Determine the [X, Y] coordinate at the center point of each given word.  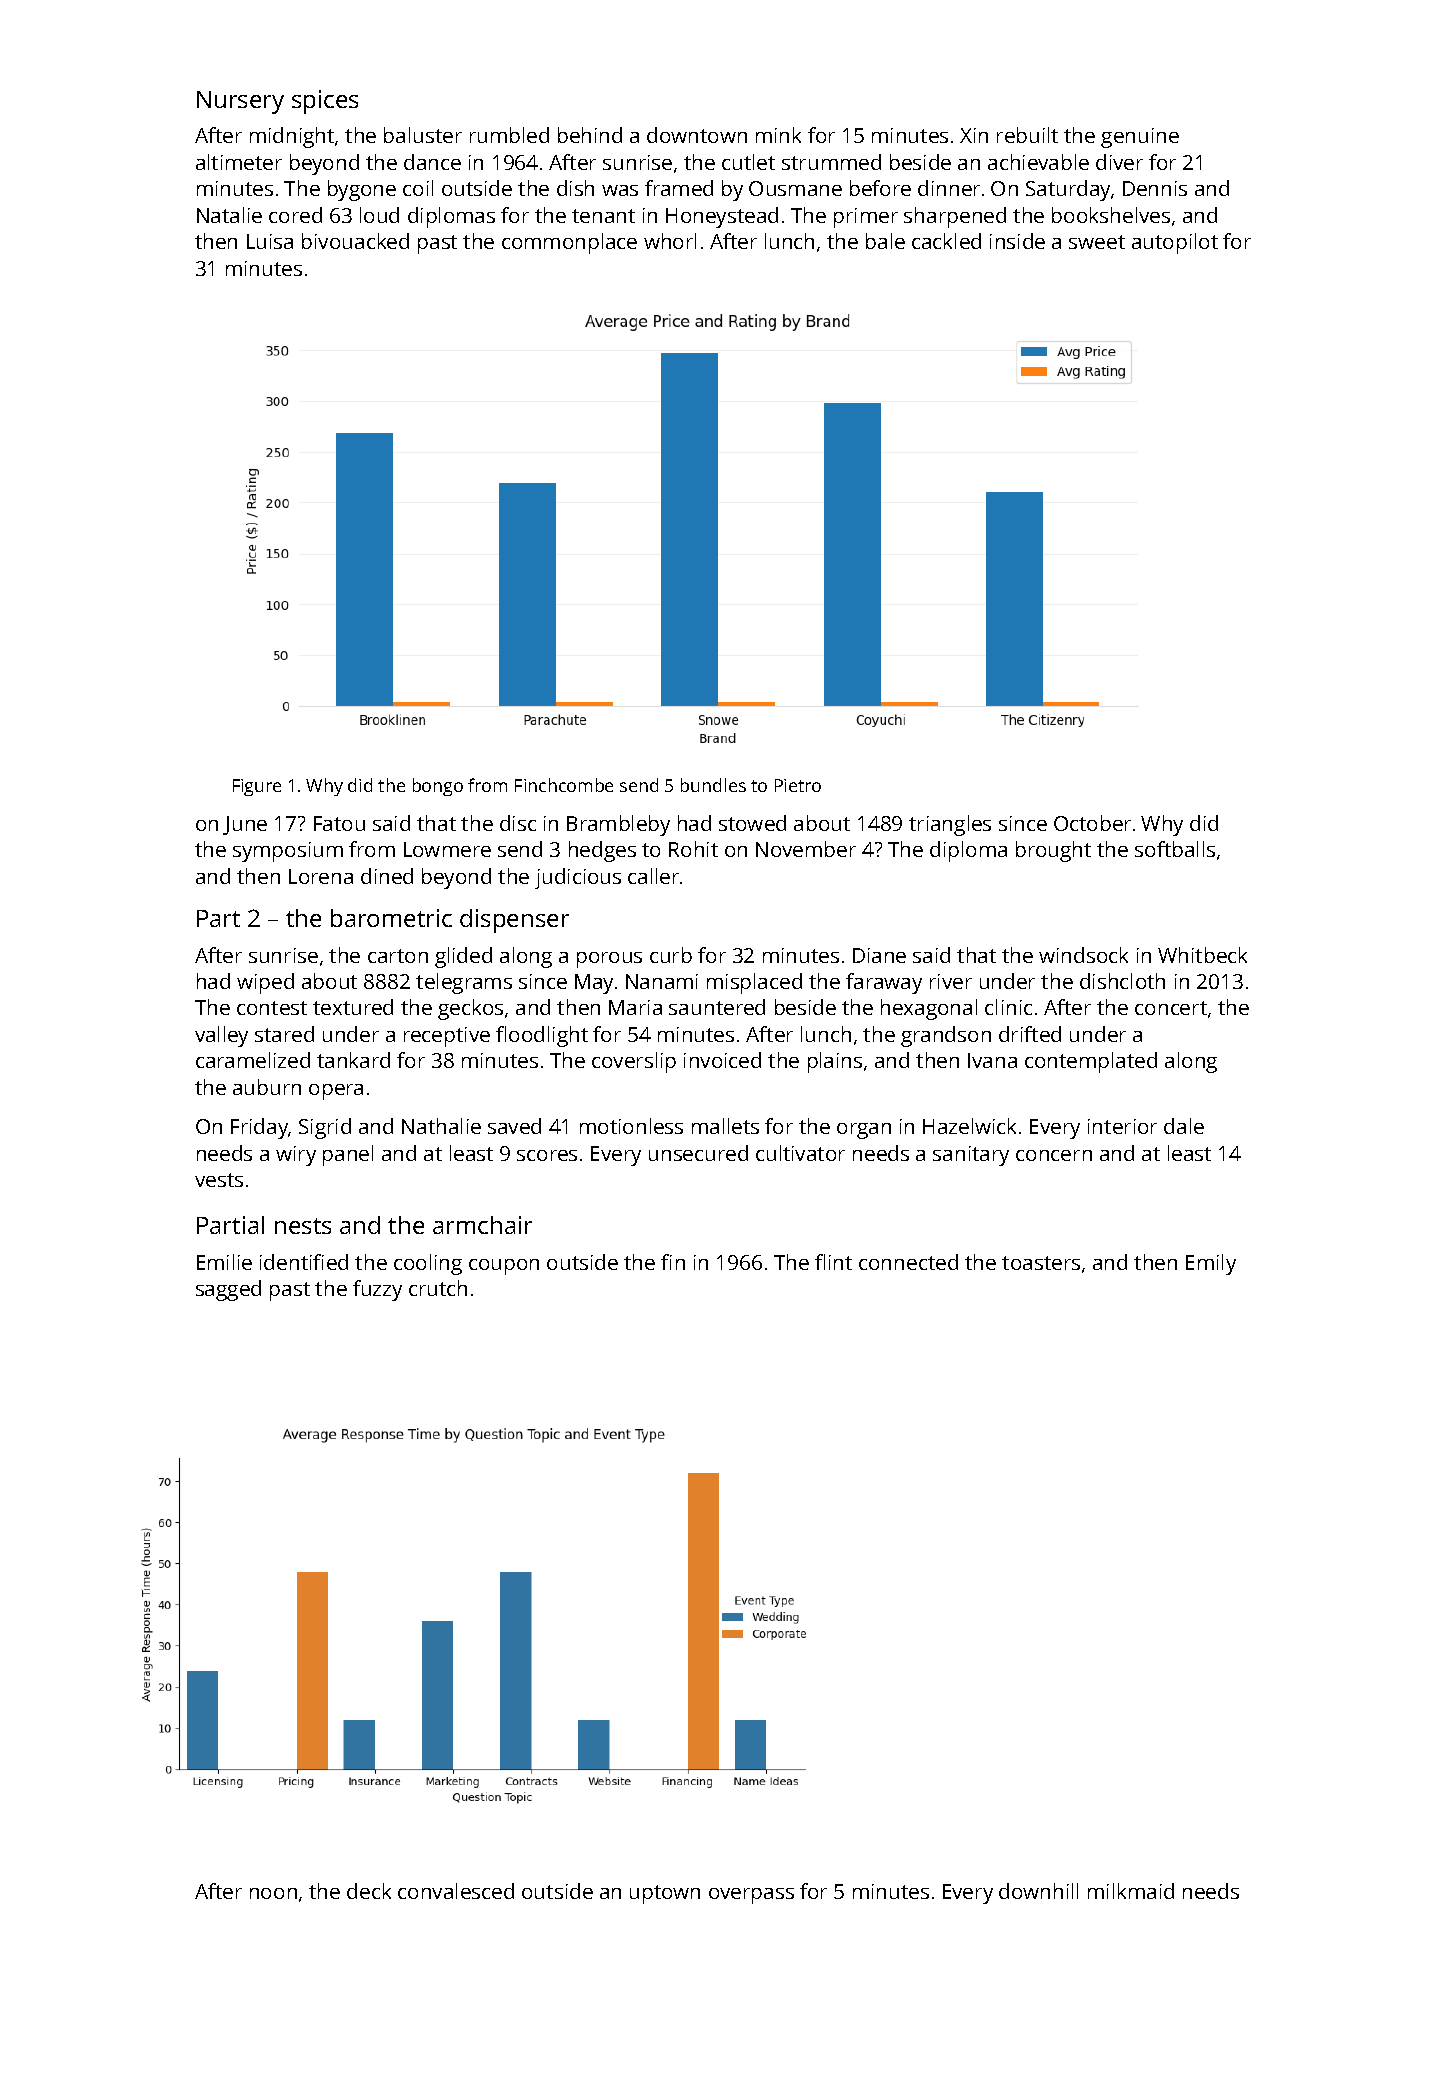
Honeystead [722, 217]
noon [273, 1893]
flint [833, 1262]
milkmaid [1131, 1891]
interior [1122, 1126]
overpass [751, 1896]
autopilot [1175, 243]
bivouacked [355, 241]
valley [221, 1036]
